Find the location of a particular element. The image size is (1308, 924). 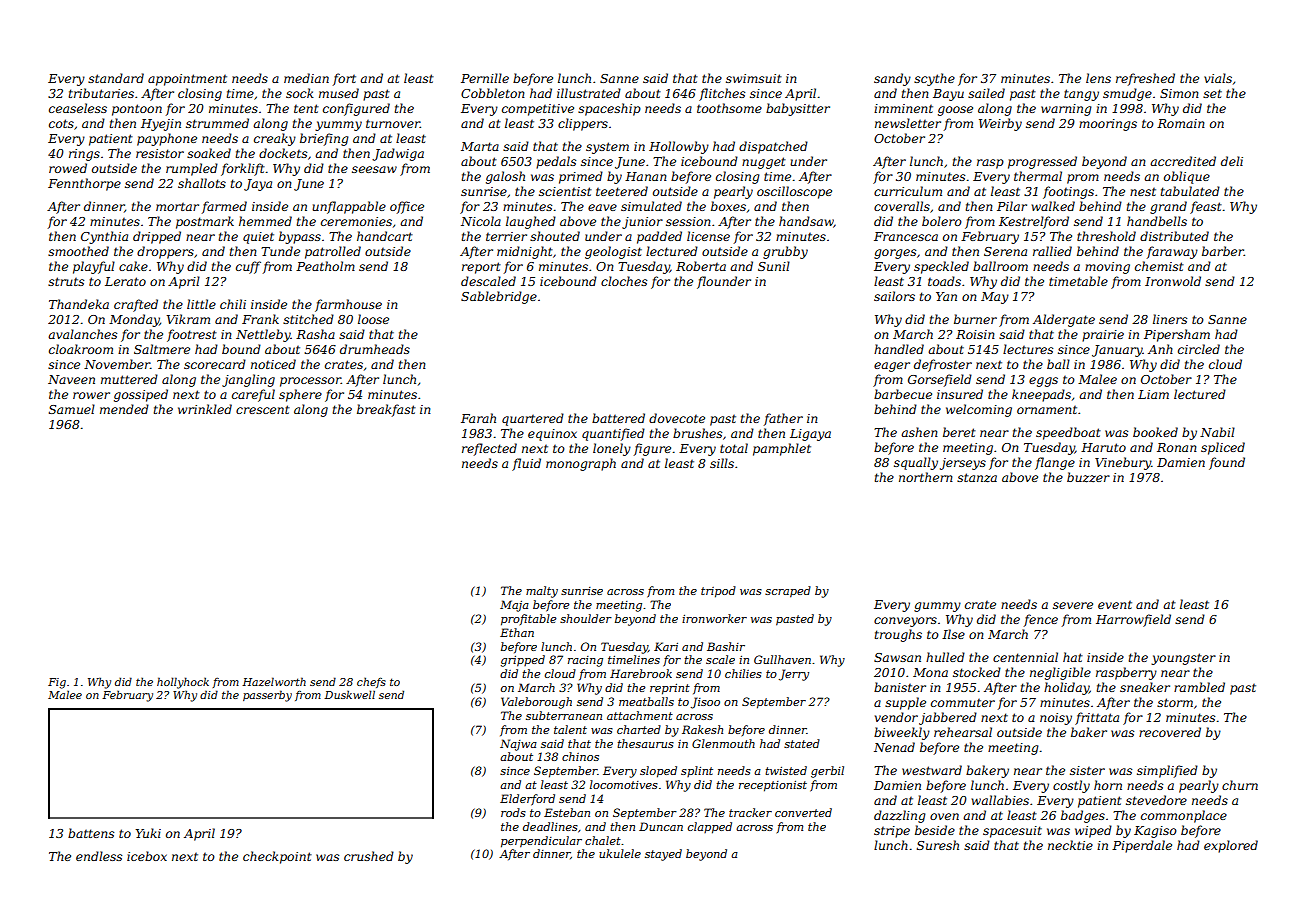

avalanches is located at coordinates (82, 334).
